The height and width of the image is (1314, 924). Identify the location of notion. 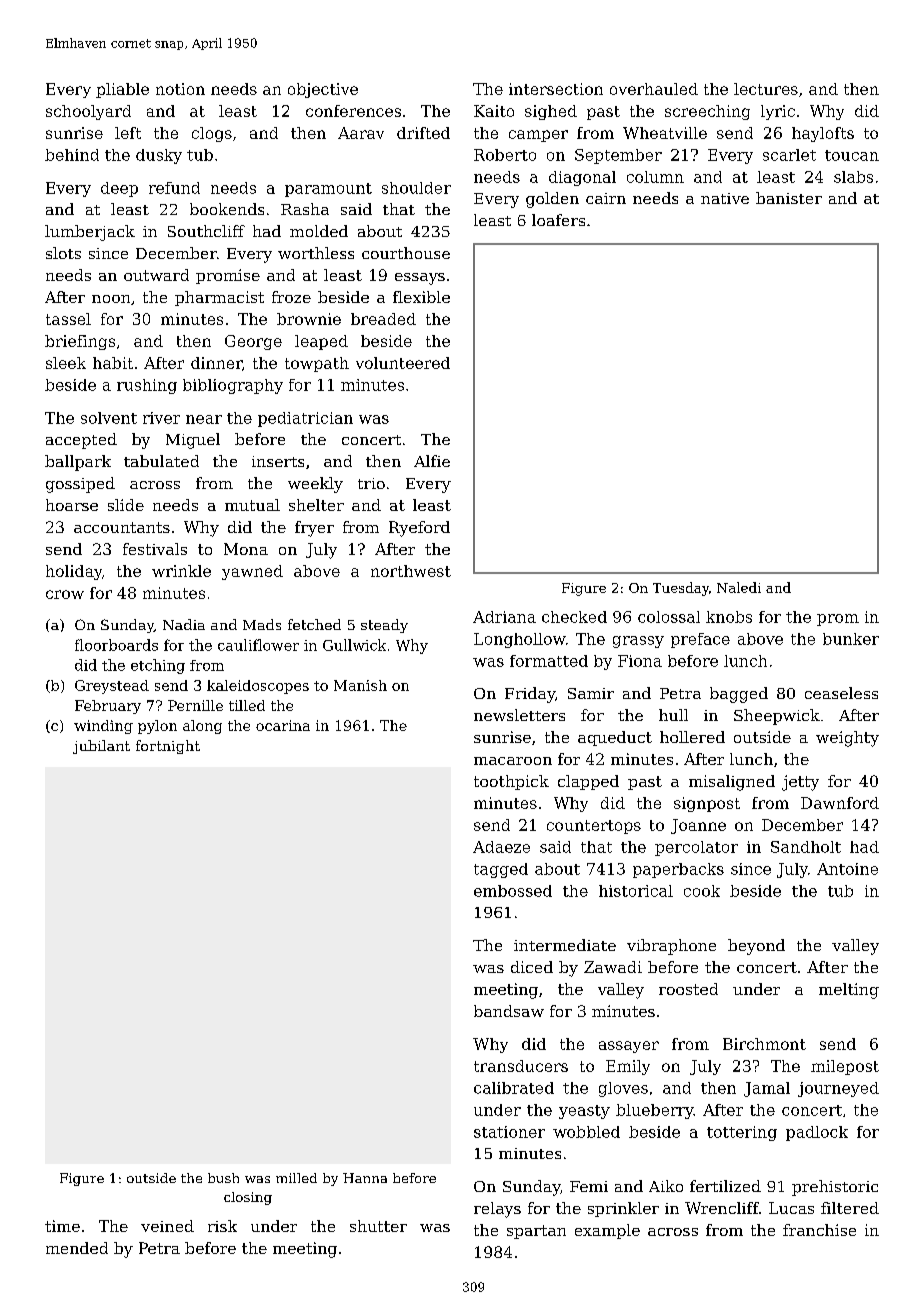
(180, 89).
